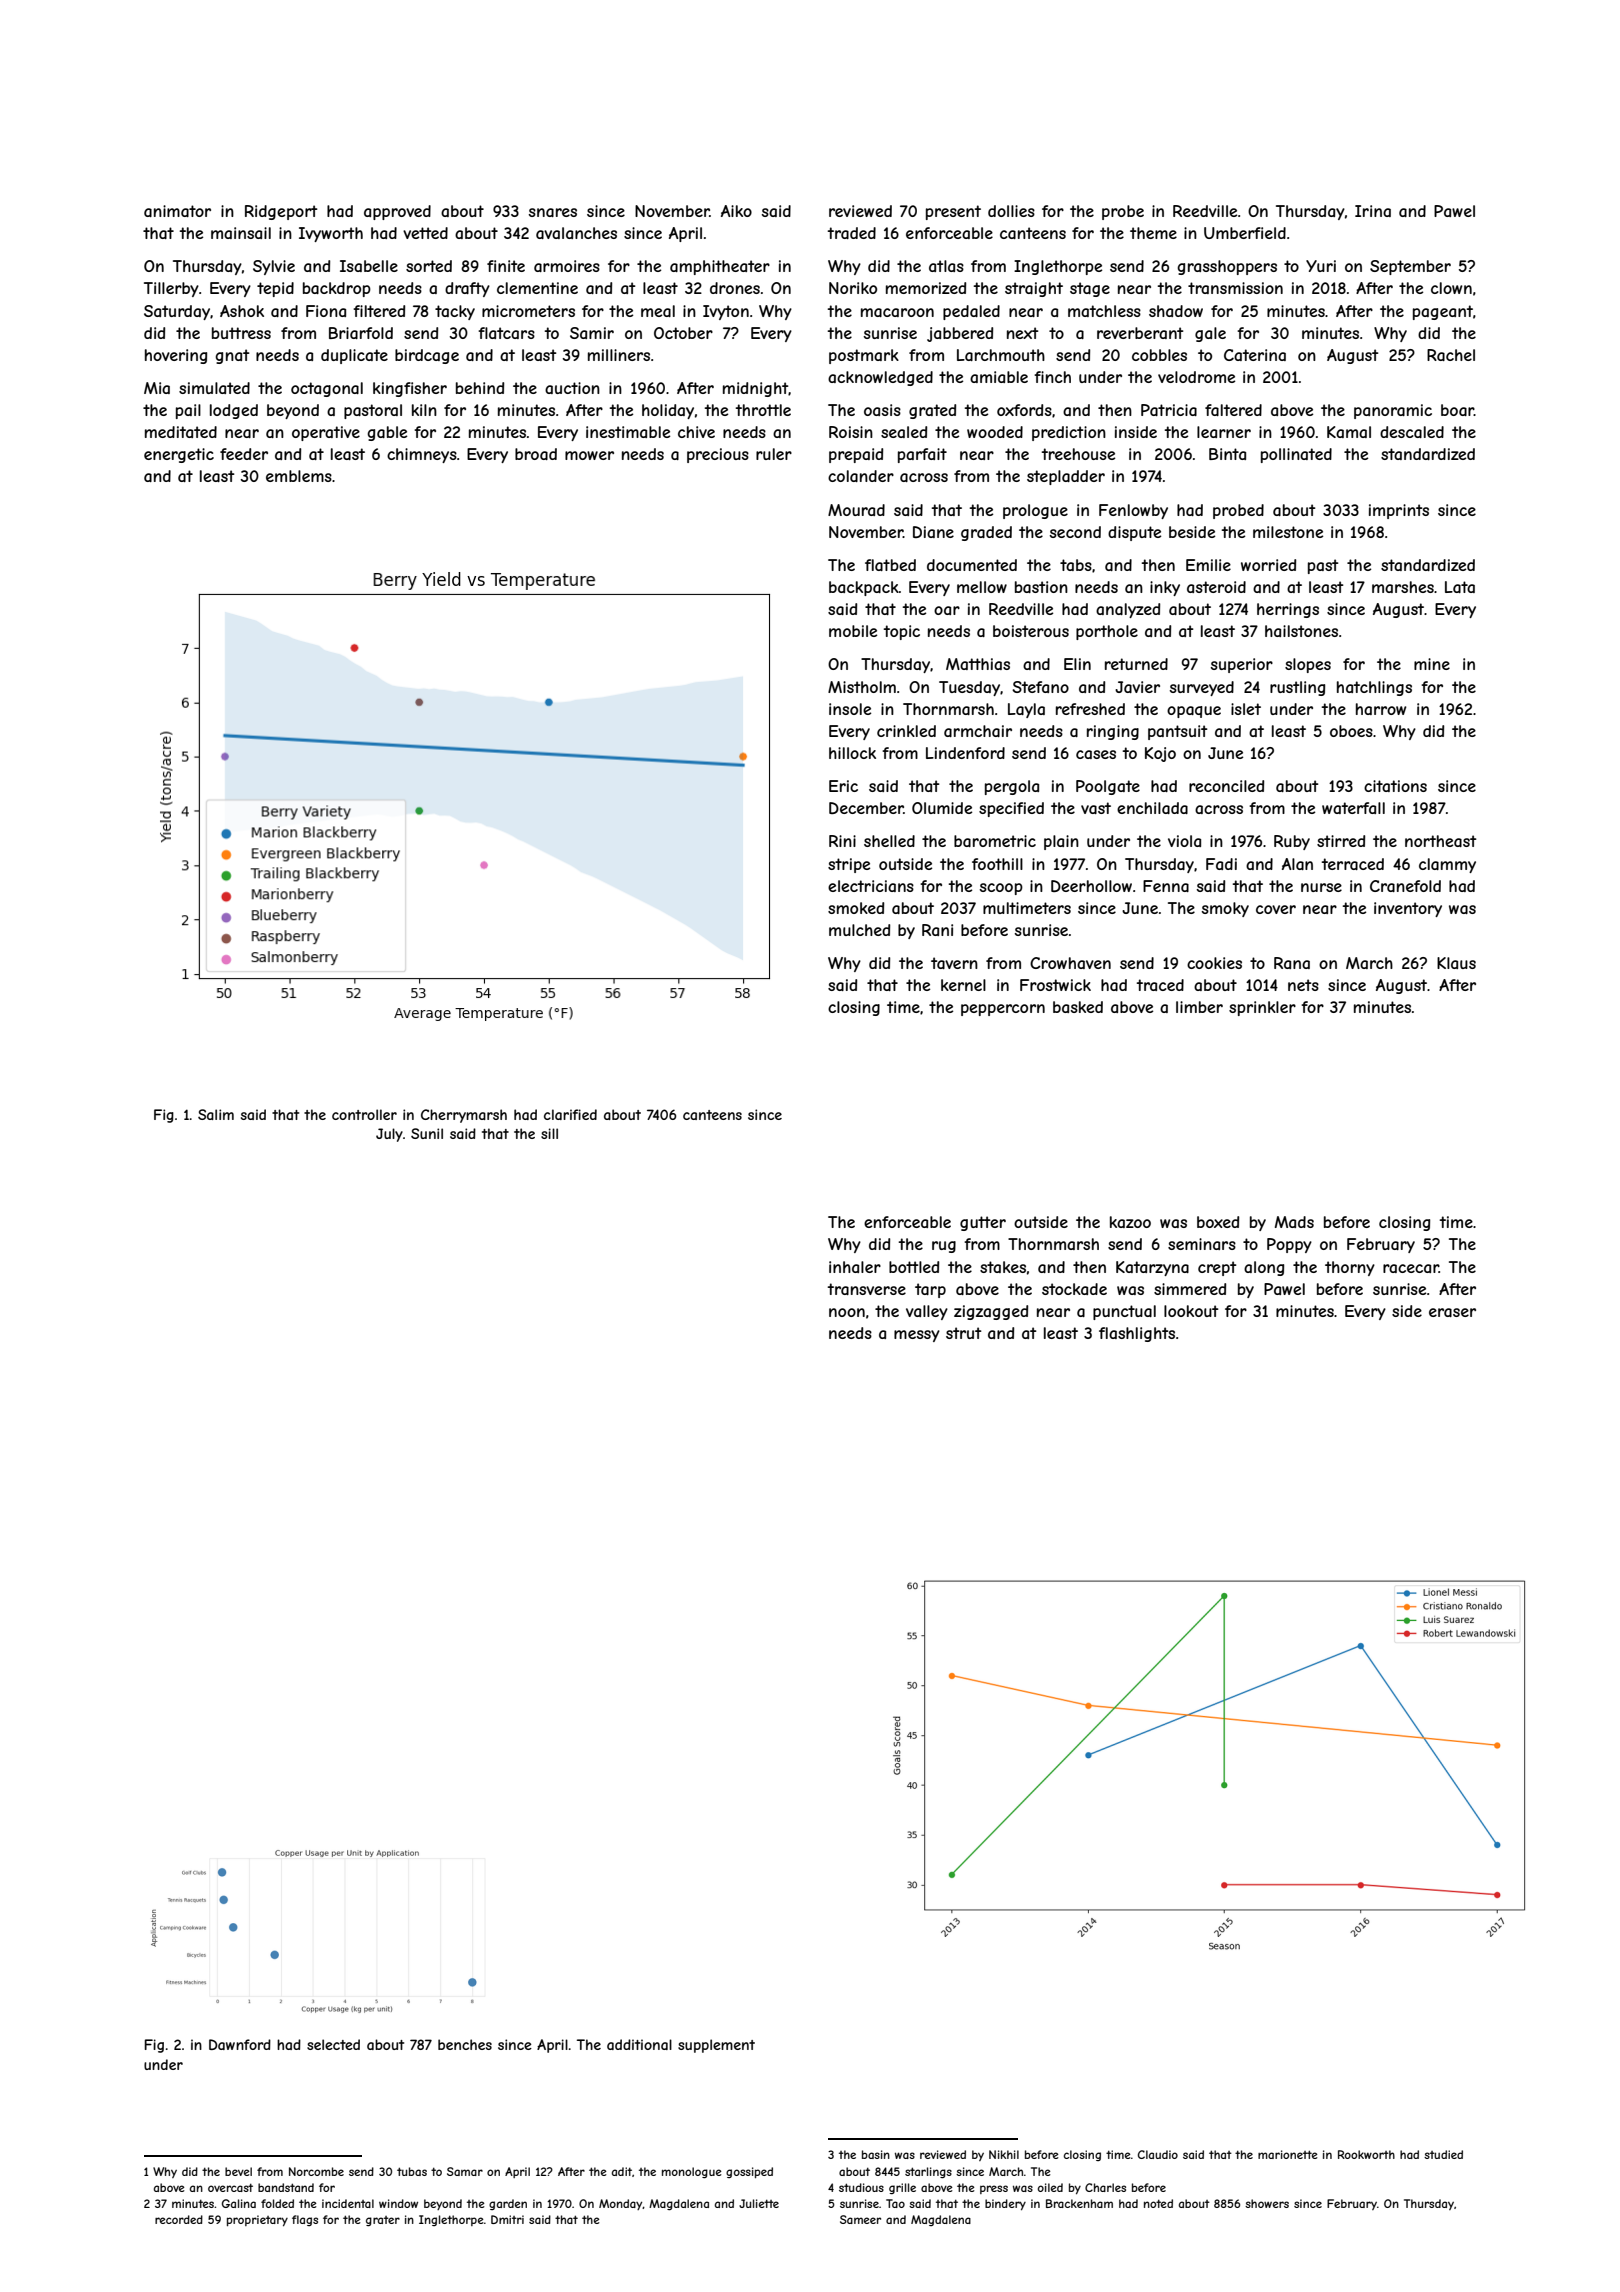 The image size is (1620, 2292). What do you see at coordinates (422, 455) in the screenshot?
I see `chimneys` at bounding box center [422, 455].
